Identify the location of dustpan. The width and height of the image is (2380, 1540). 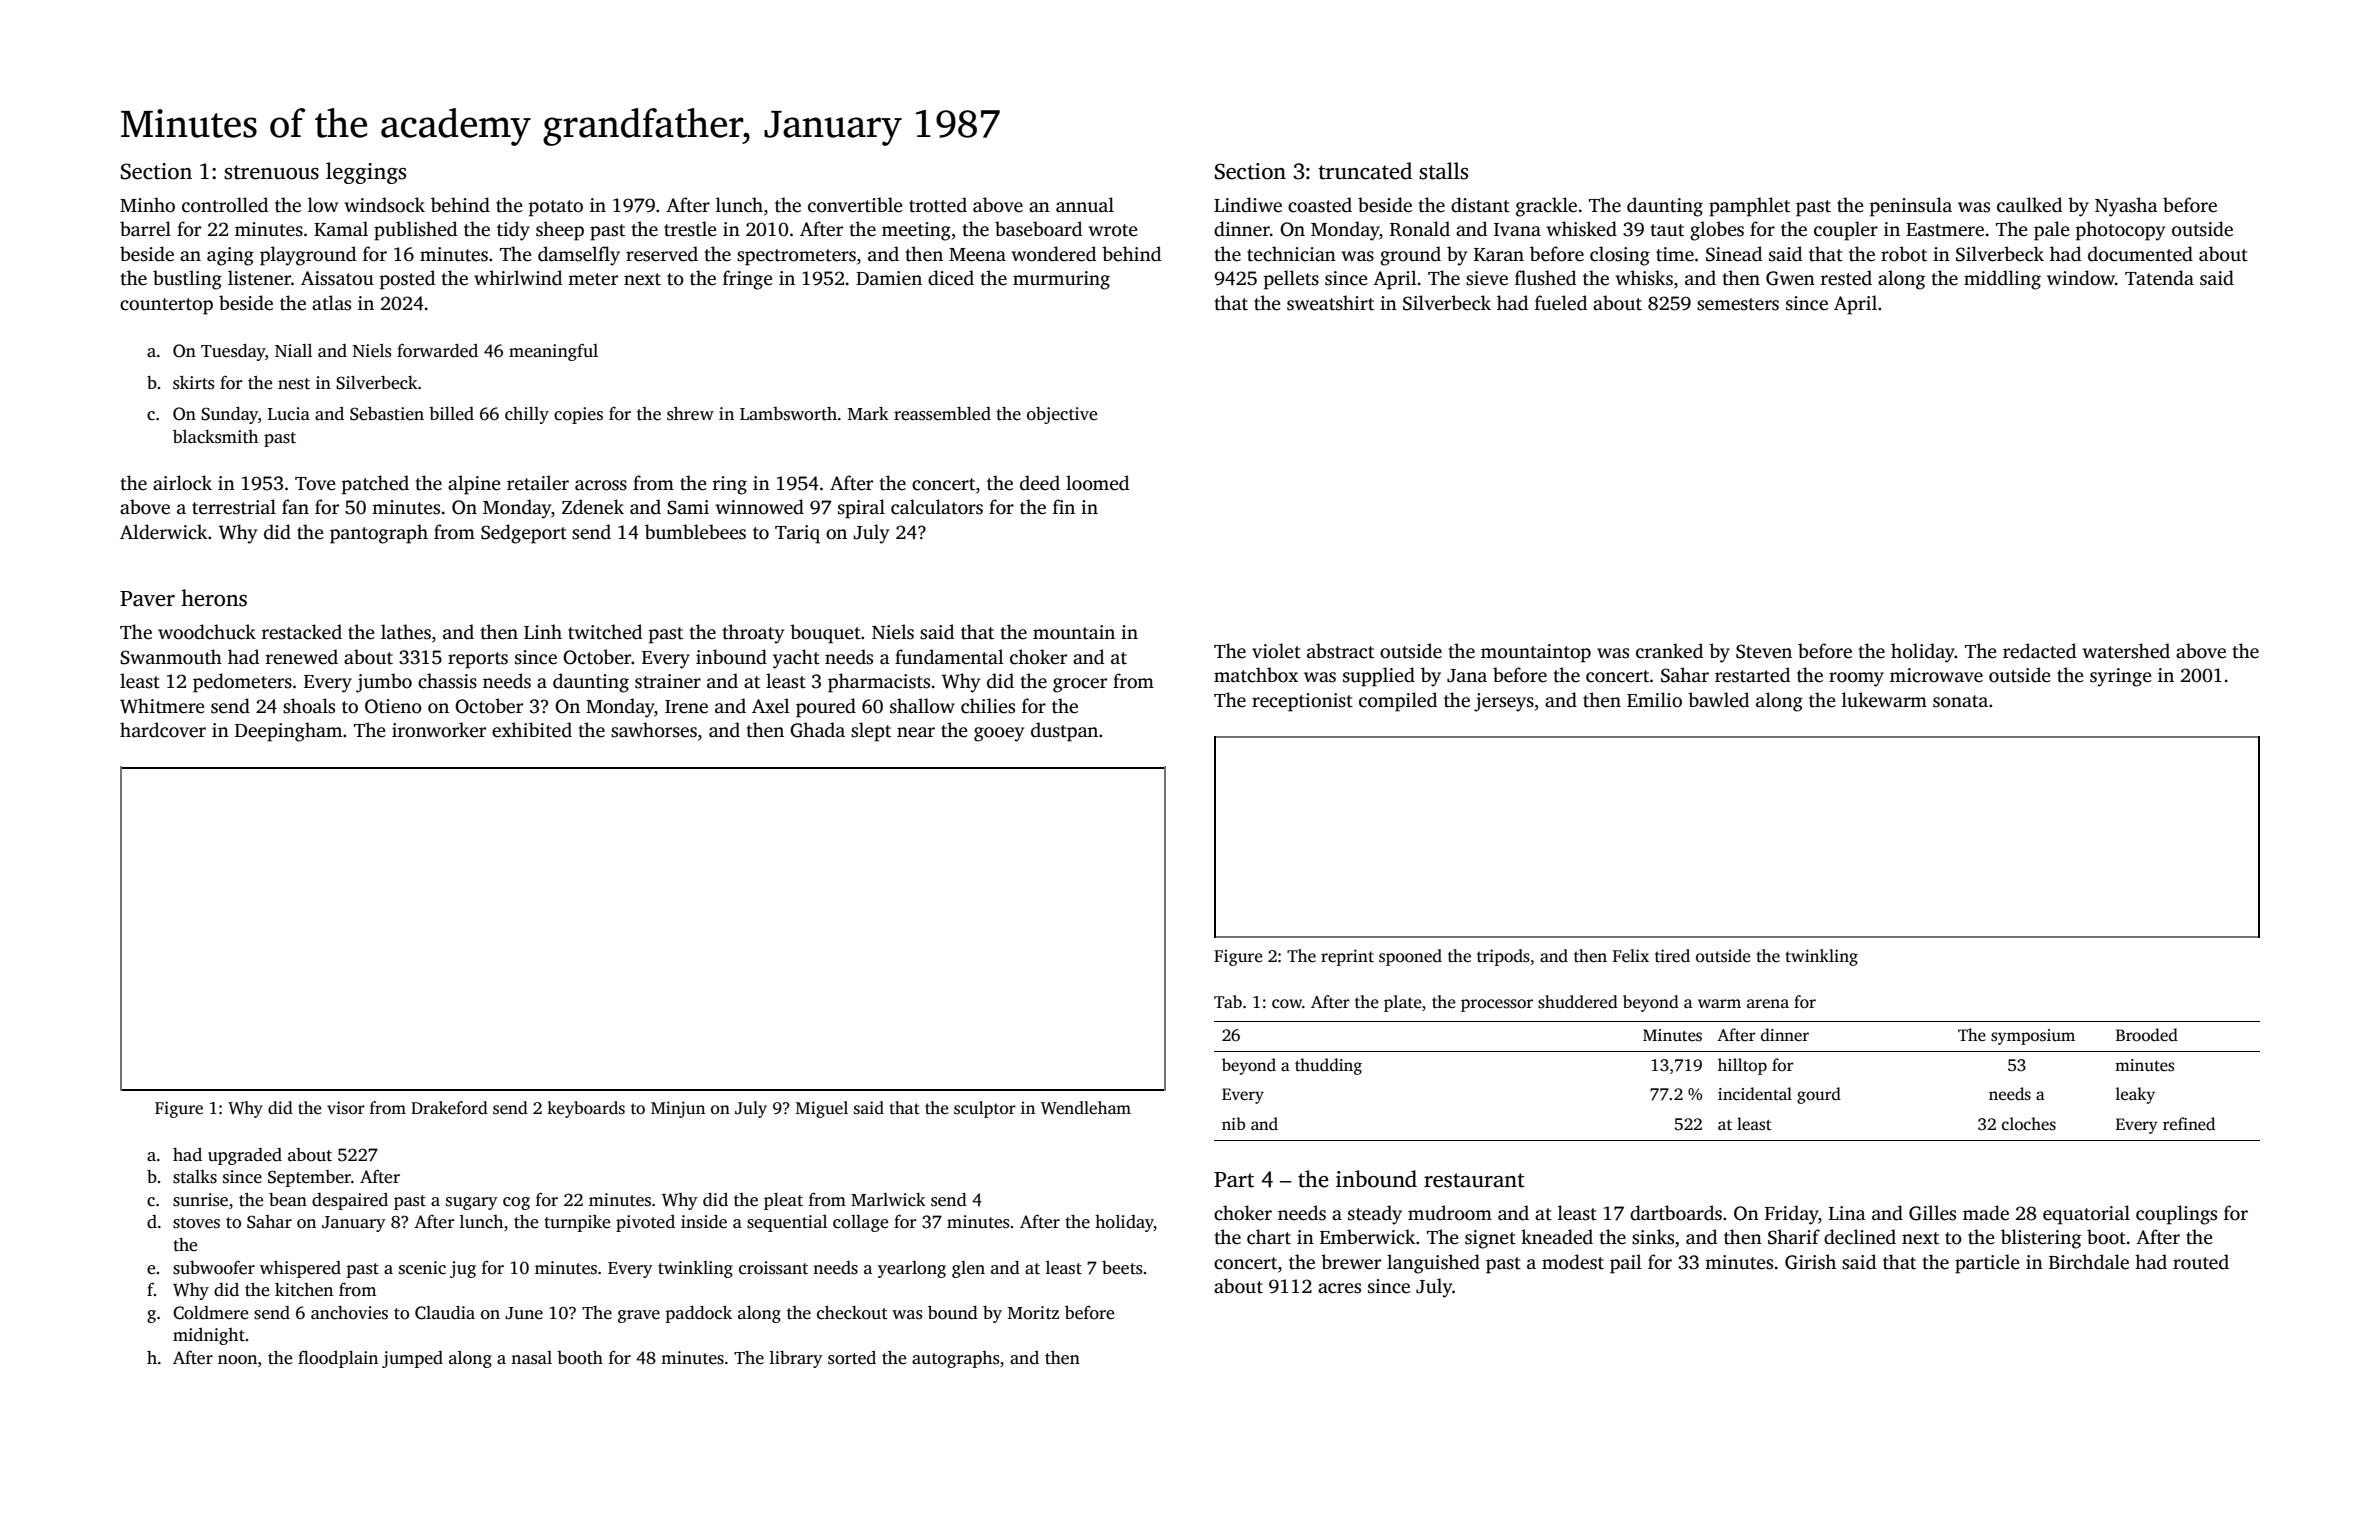
(1064, 732).
